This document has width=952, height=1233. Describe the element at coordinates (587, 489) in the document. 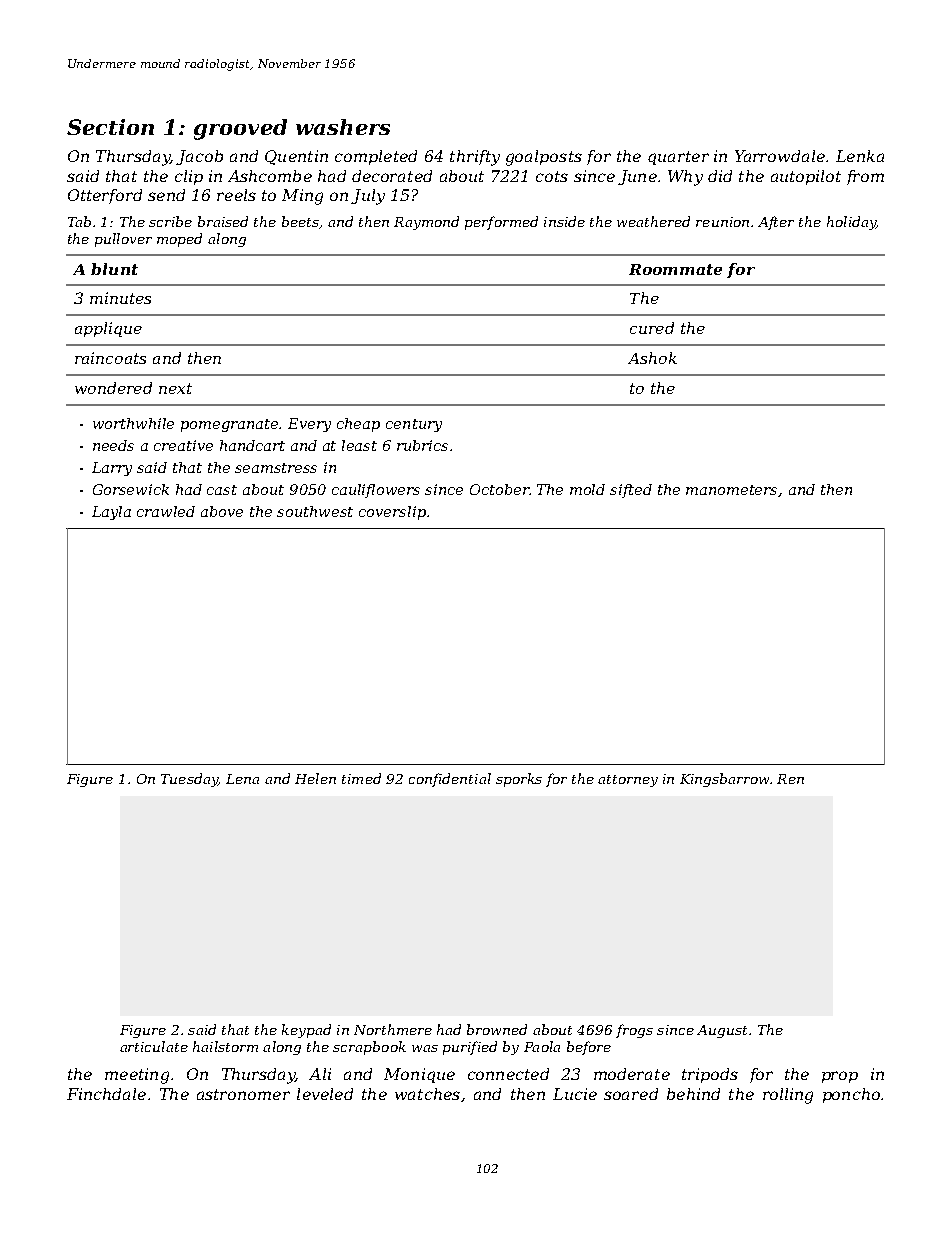

I see `mold` at that location.
